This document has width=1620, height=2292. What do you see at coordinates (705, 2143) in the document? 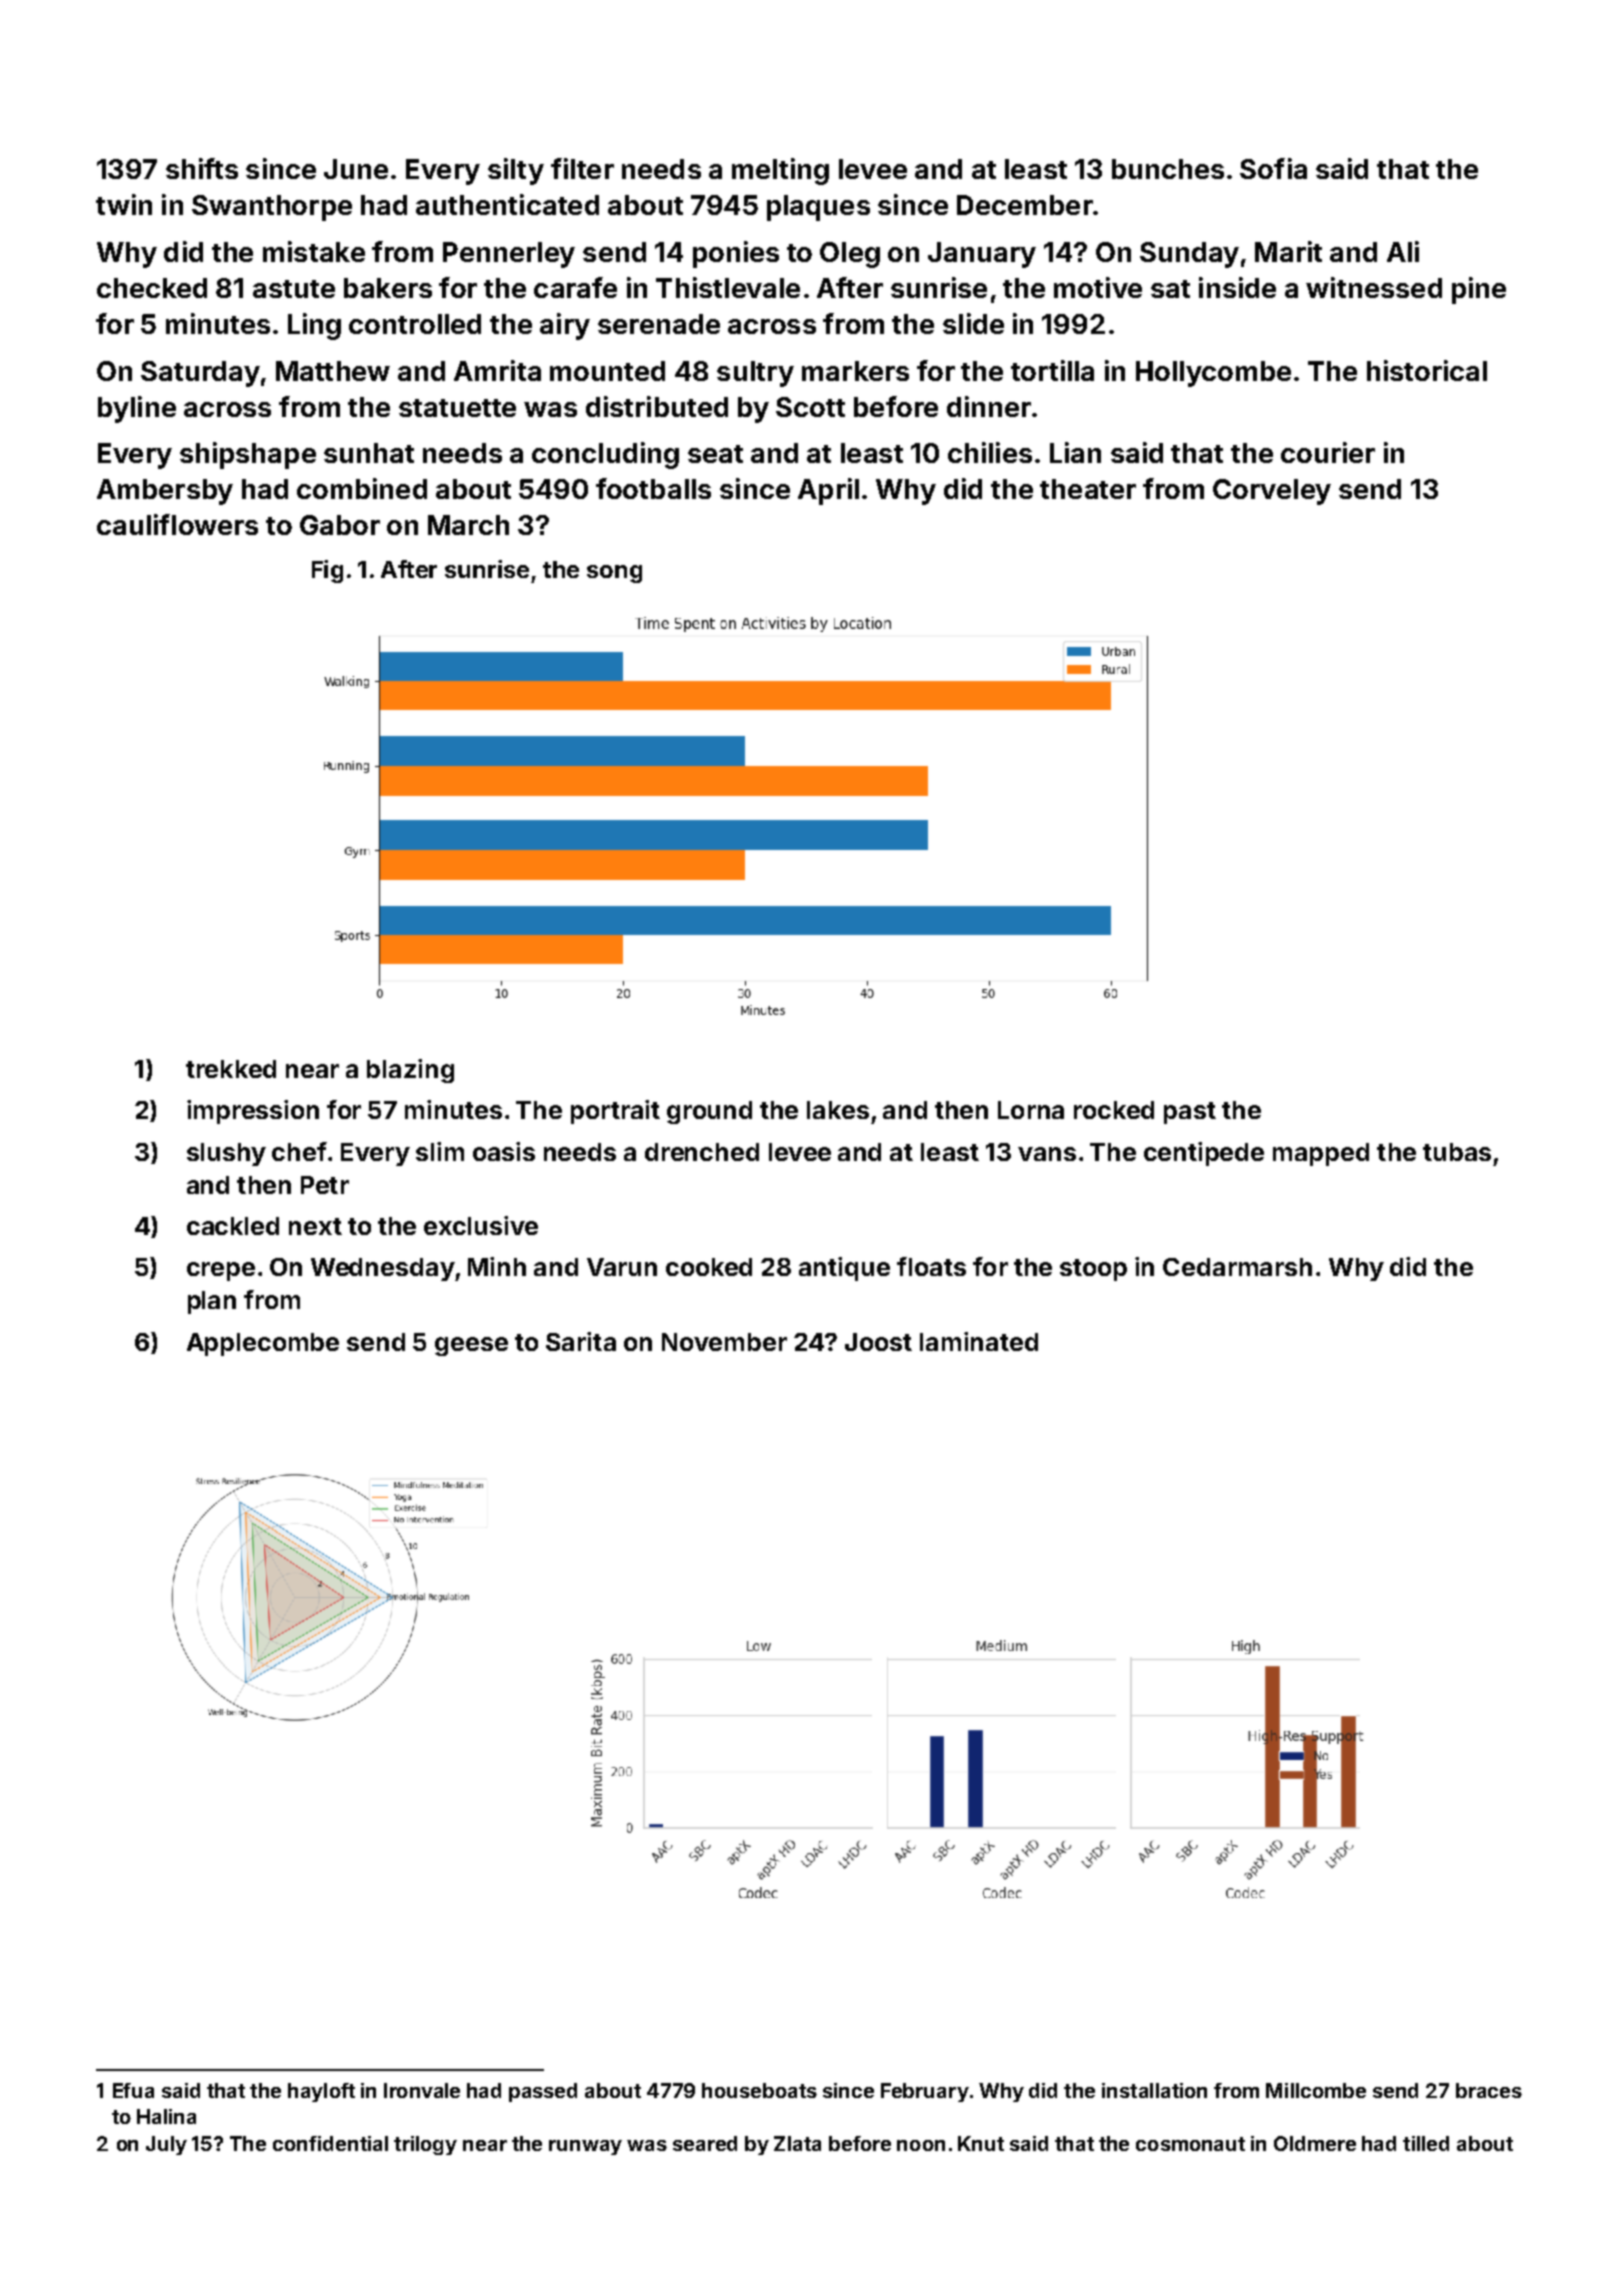
I see `seared` at bounding box center [705, 2143].
